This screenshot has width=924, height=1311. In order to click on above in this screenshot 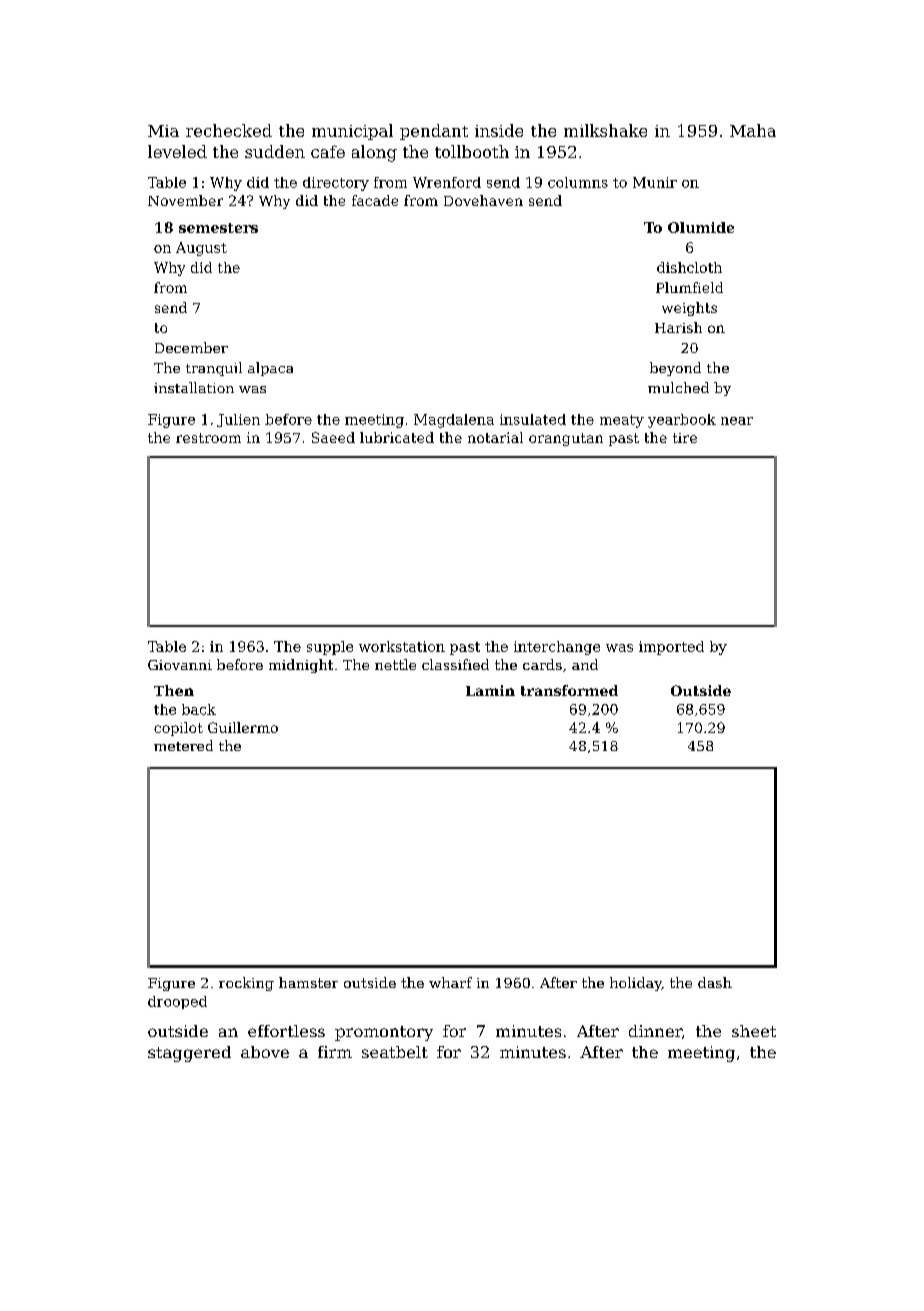, I will do `click(265, 1052)`.
